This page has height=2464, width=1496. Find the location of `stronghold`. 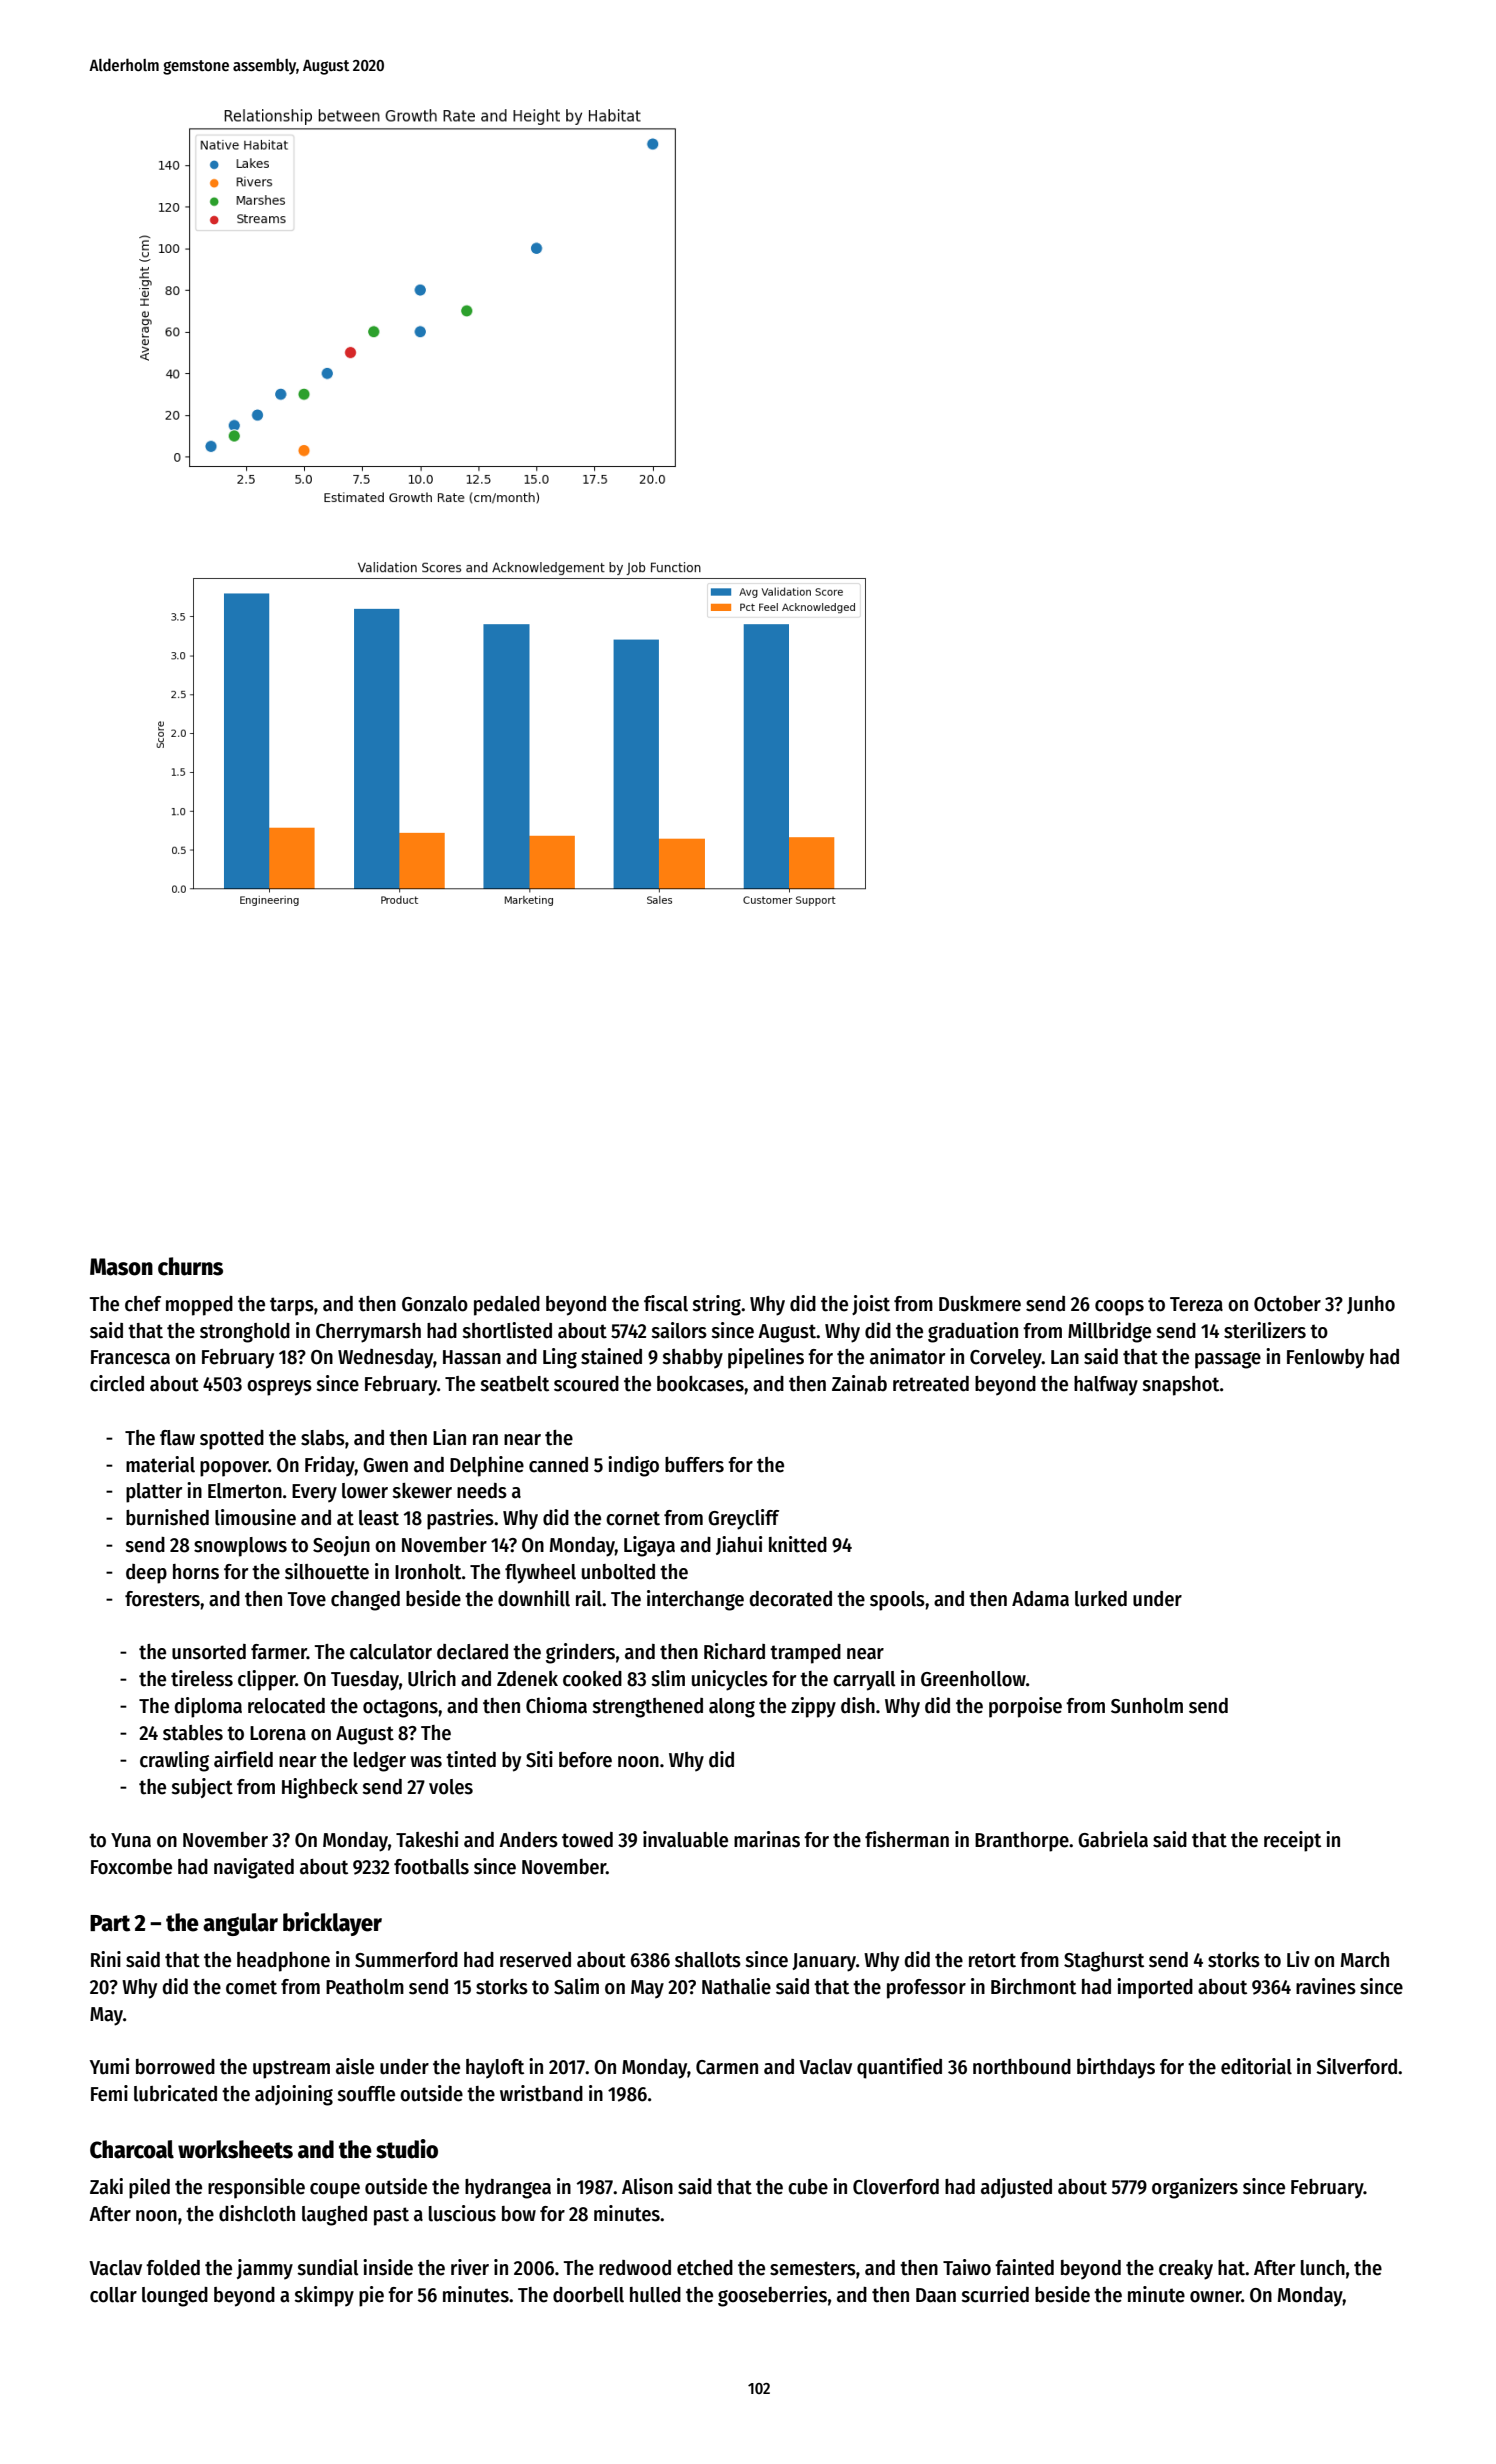

stronghold is located at coordinates (245, 1333).
